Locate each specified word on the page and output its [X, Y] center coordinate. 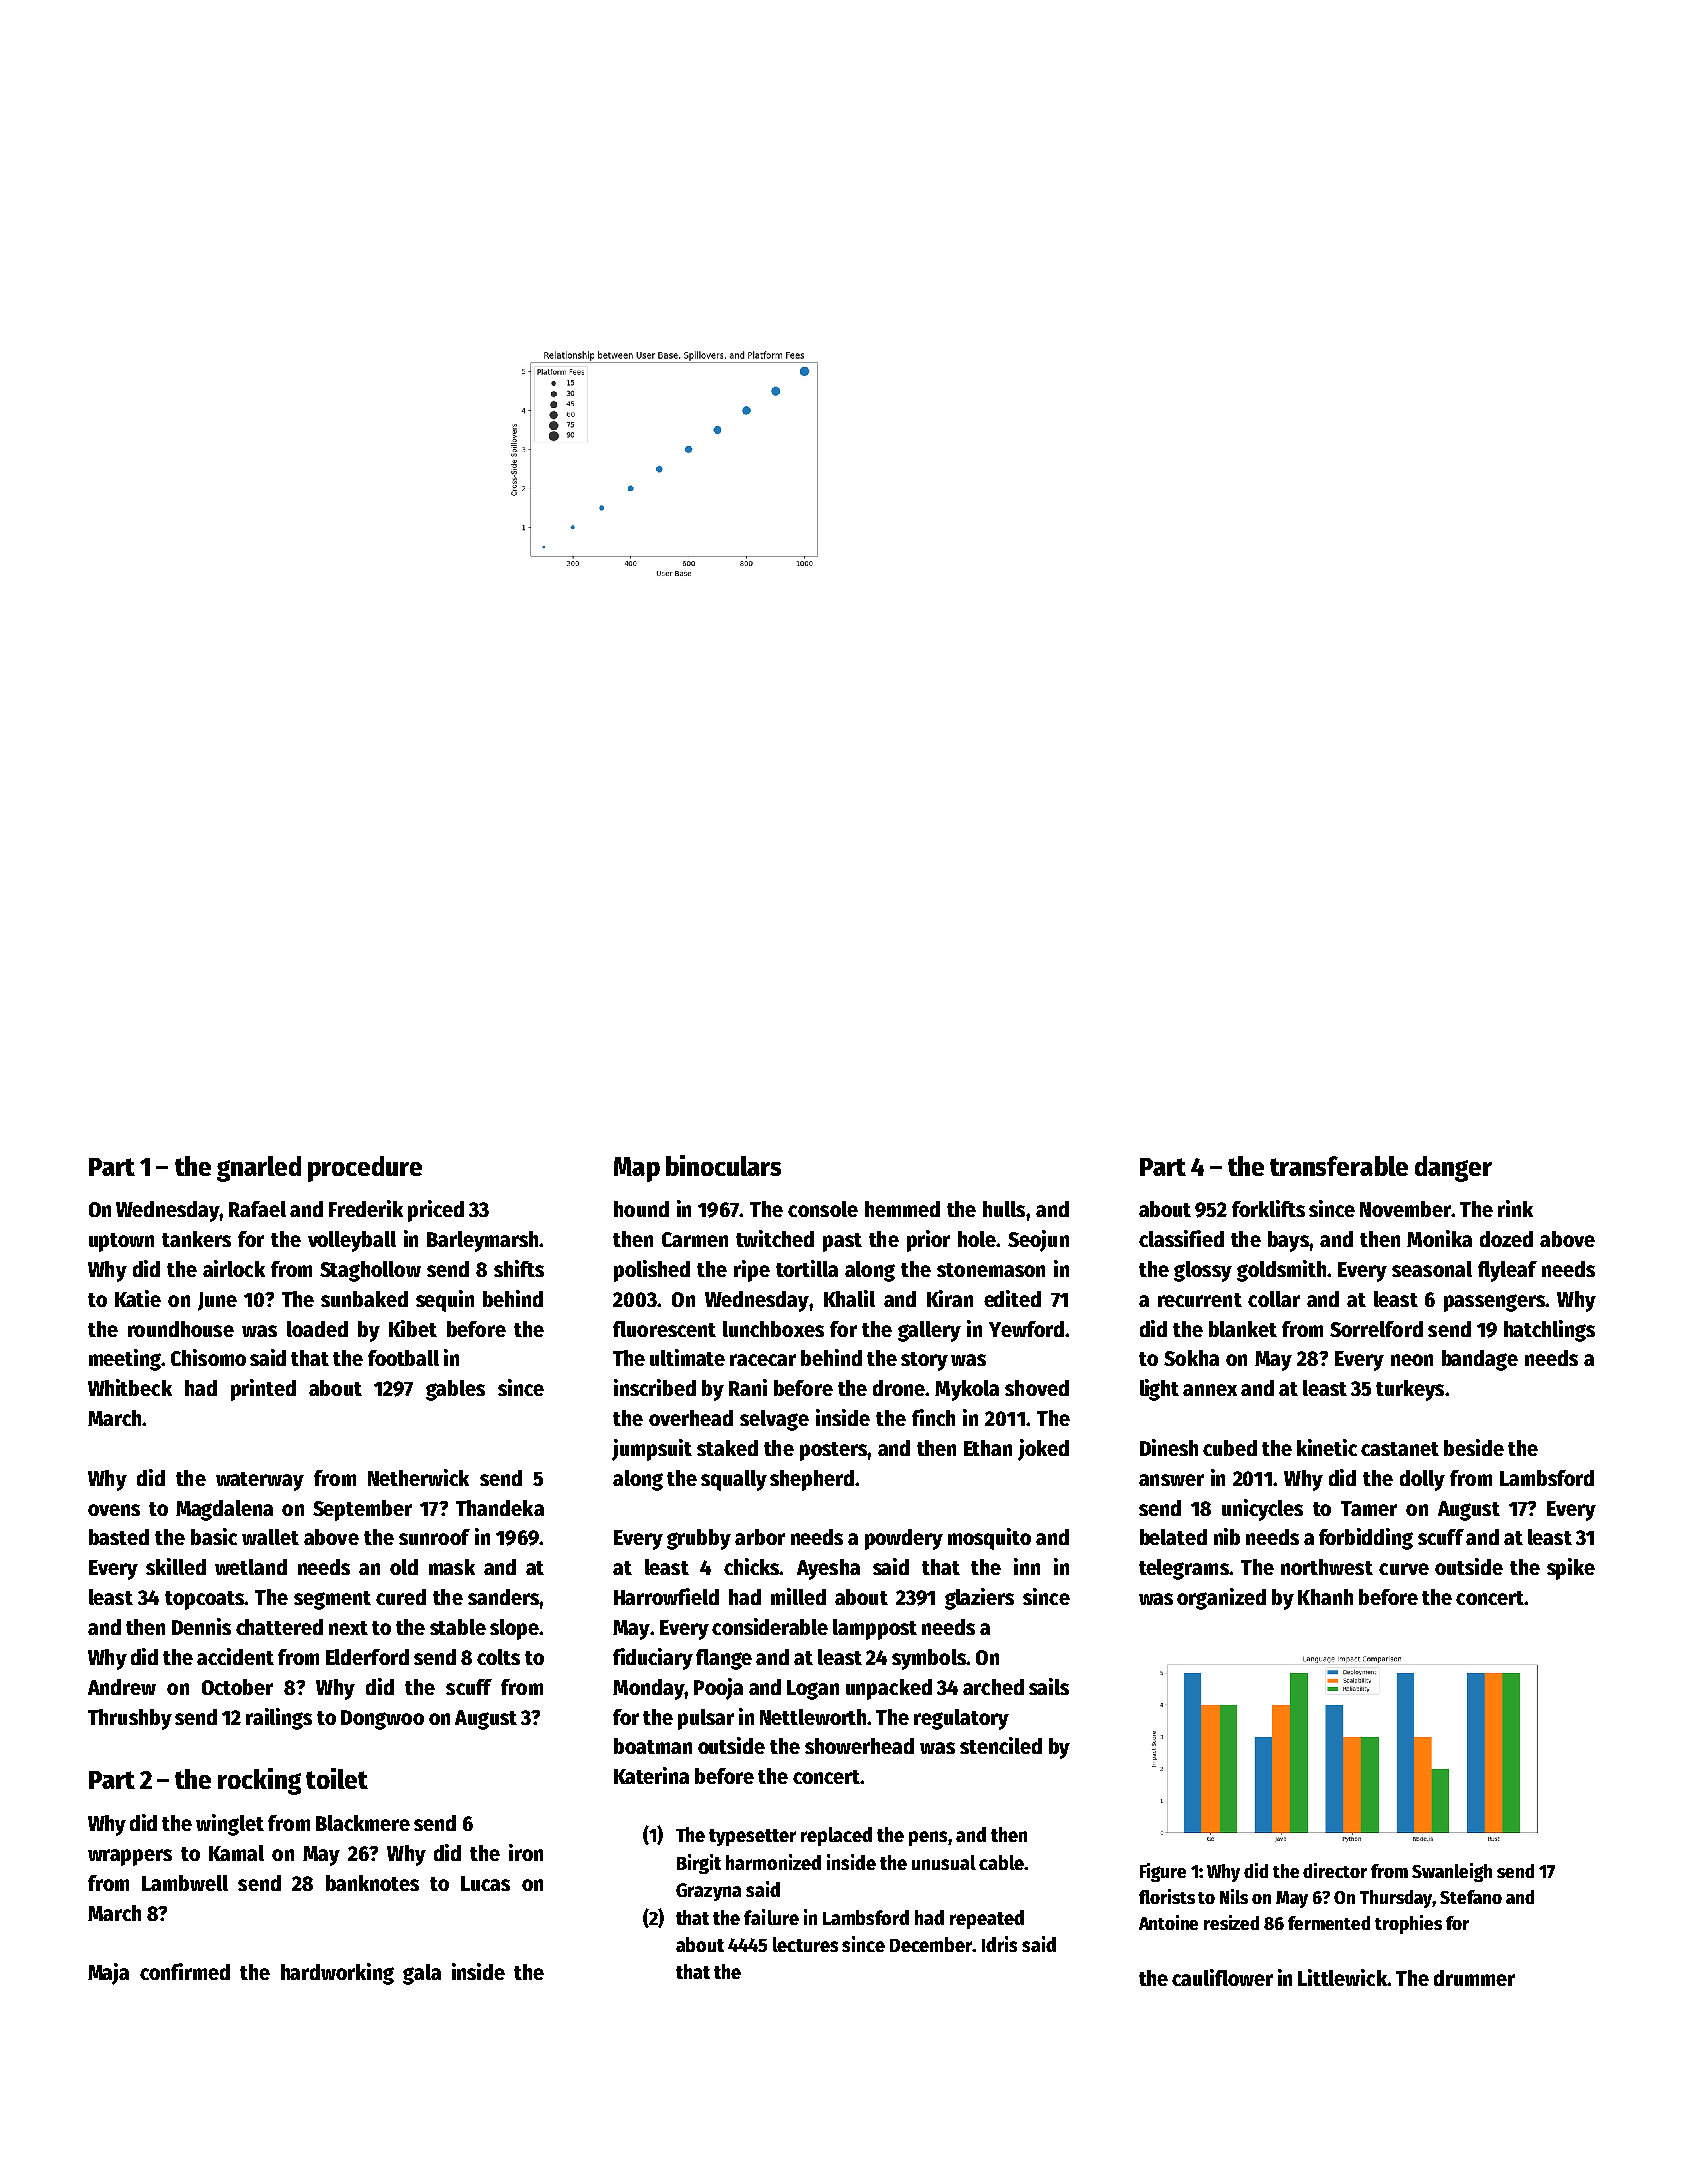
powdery [904, 1539]
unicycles [1262, 1510]
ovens [114, 1510]
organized [1221, 1599]
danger [1453, 1169]
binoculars [723, 1165]
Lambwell [185, 1883]
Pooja [718, 1689]
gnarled [259, 1169]
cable [1001, 1862]
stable [458, 1627]
